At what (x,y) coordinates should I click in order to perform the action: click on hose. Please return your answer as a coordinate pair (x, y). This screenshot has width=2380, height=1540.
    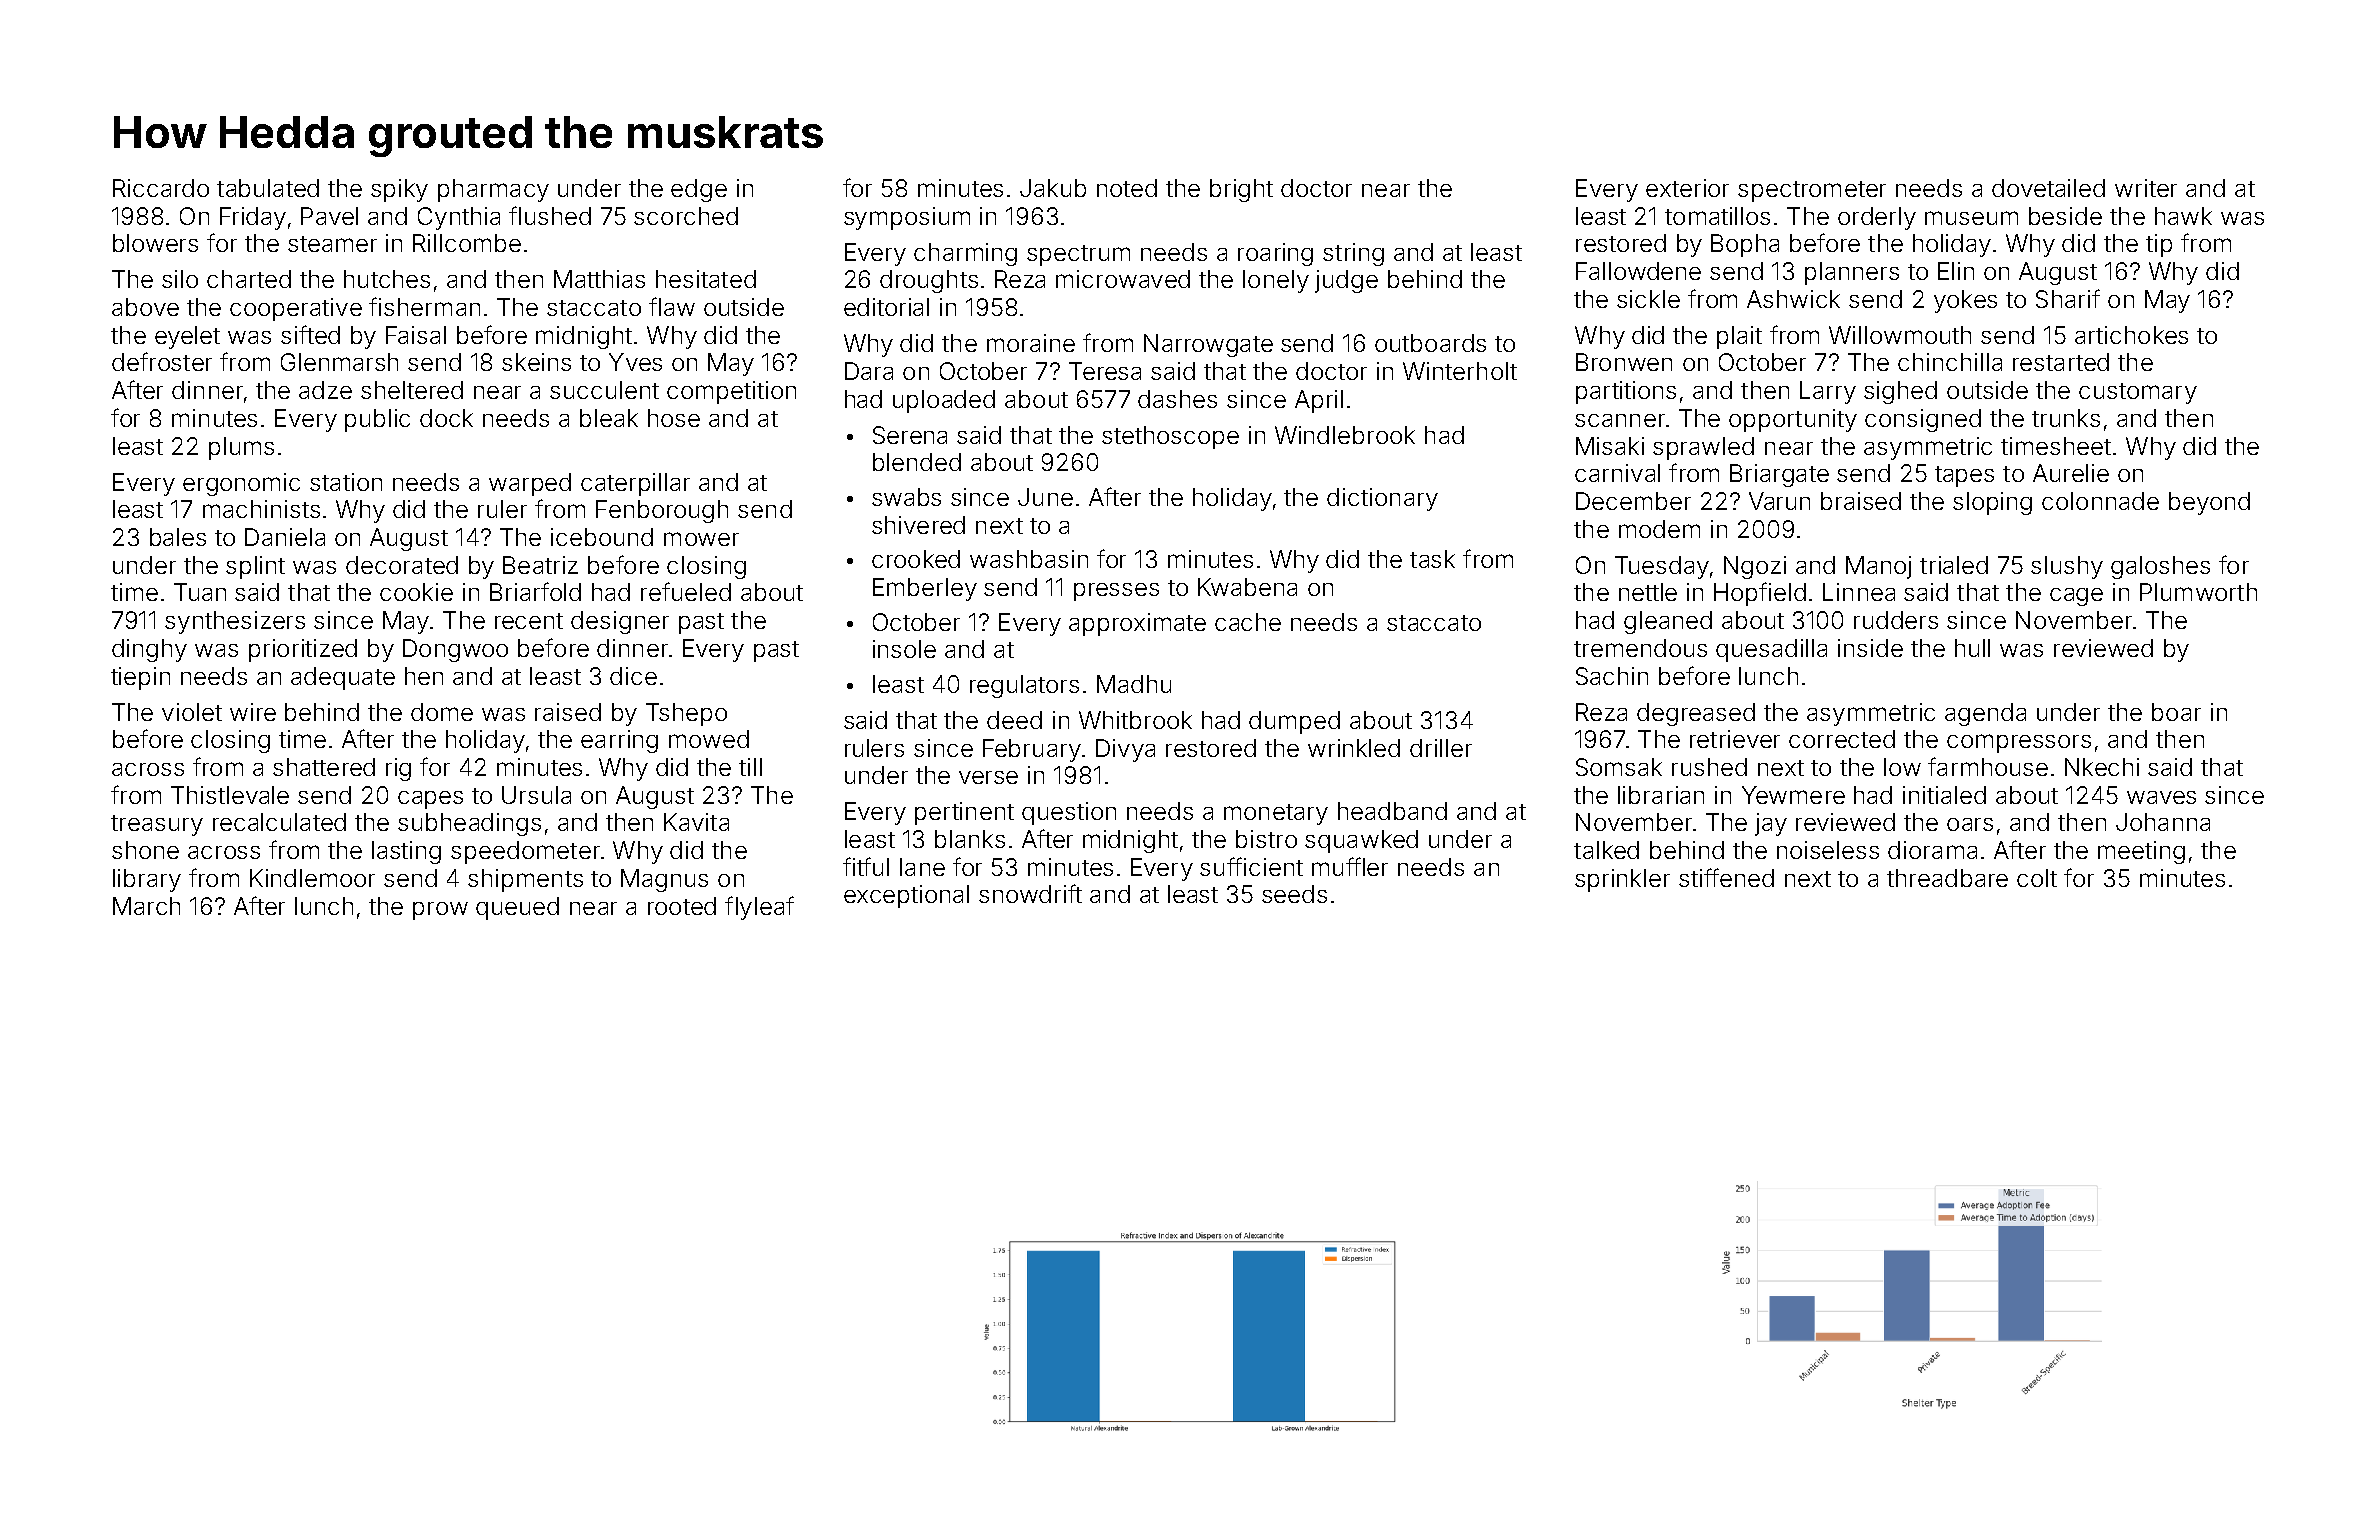
    Looking at the image, I should click on (674, 418).
